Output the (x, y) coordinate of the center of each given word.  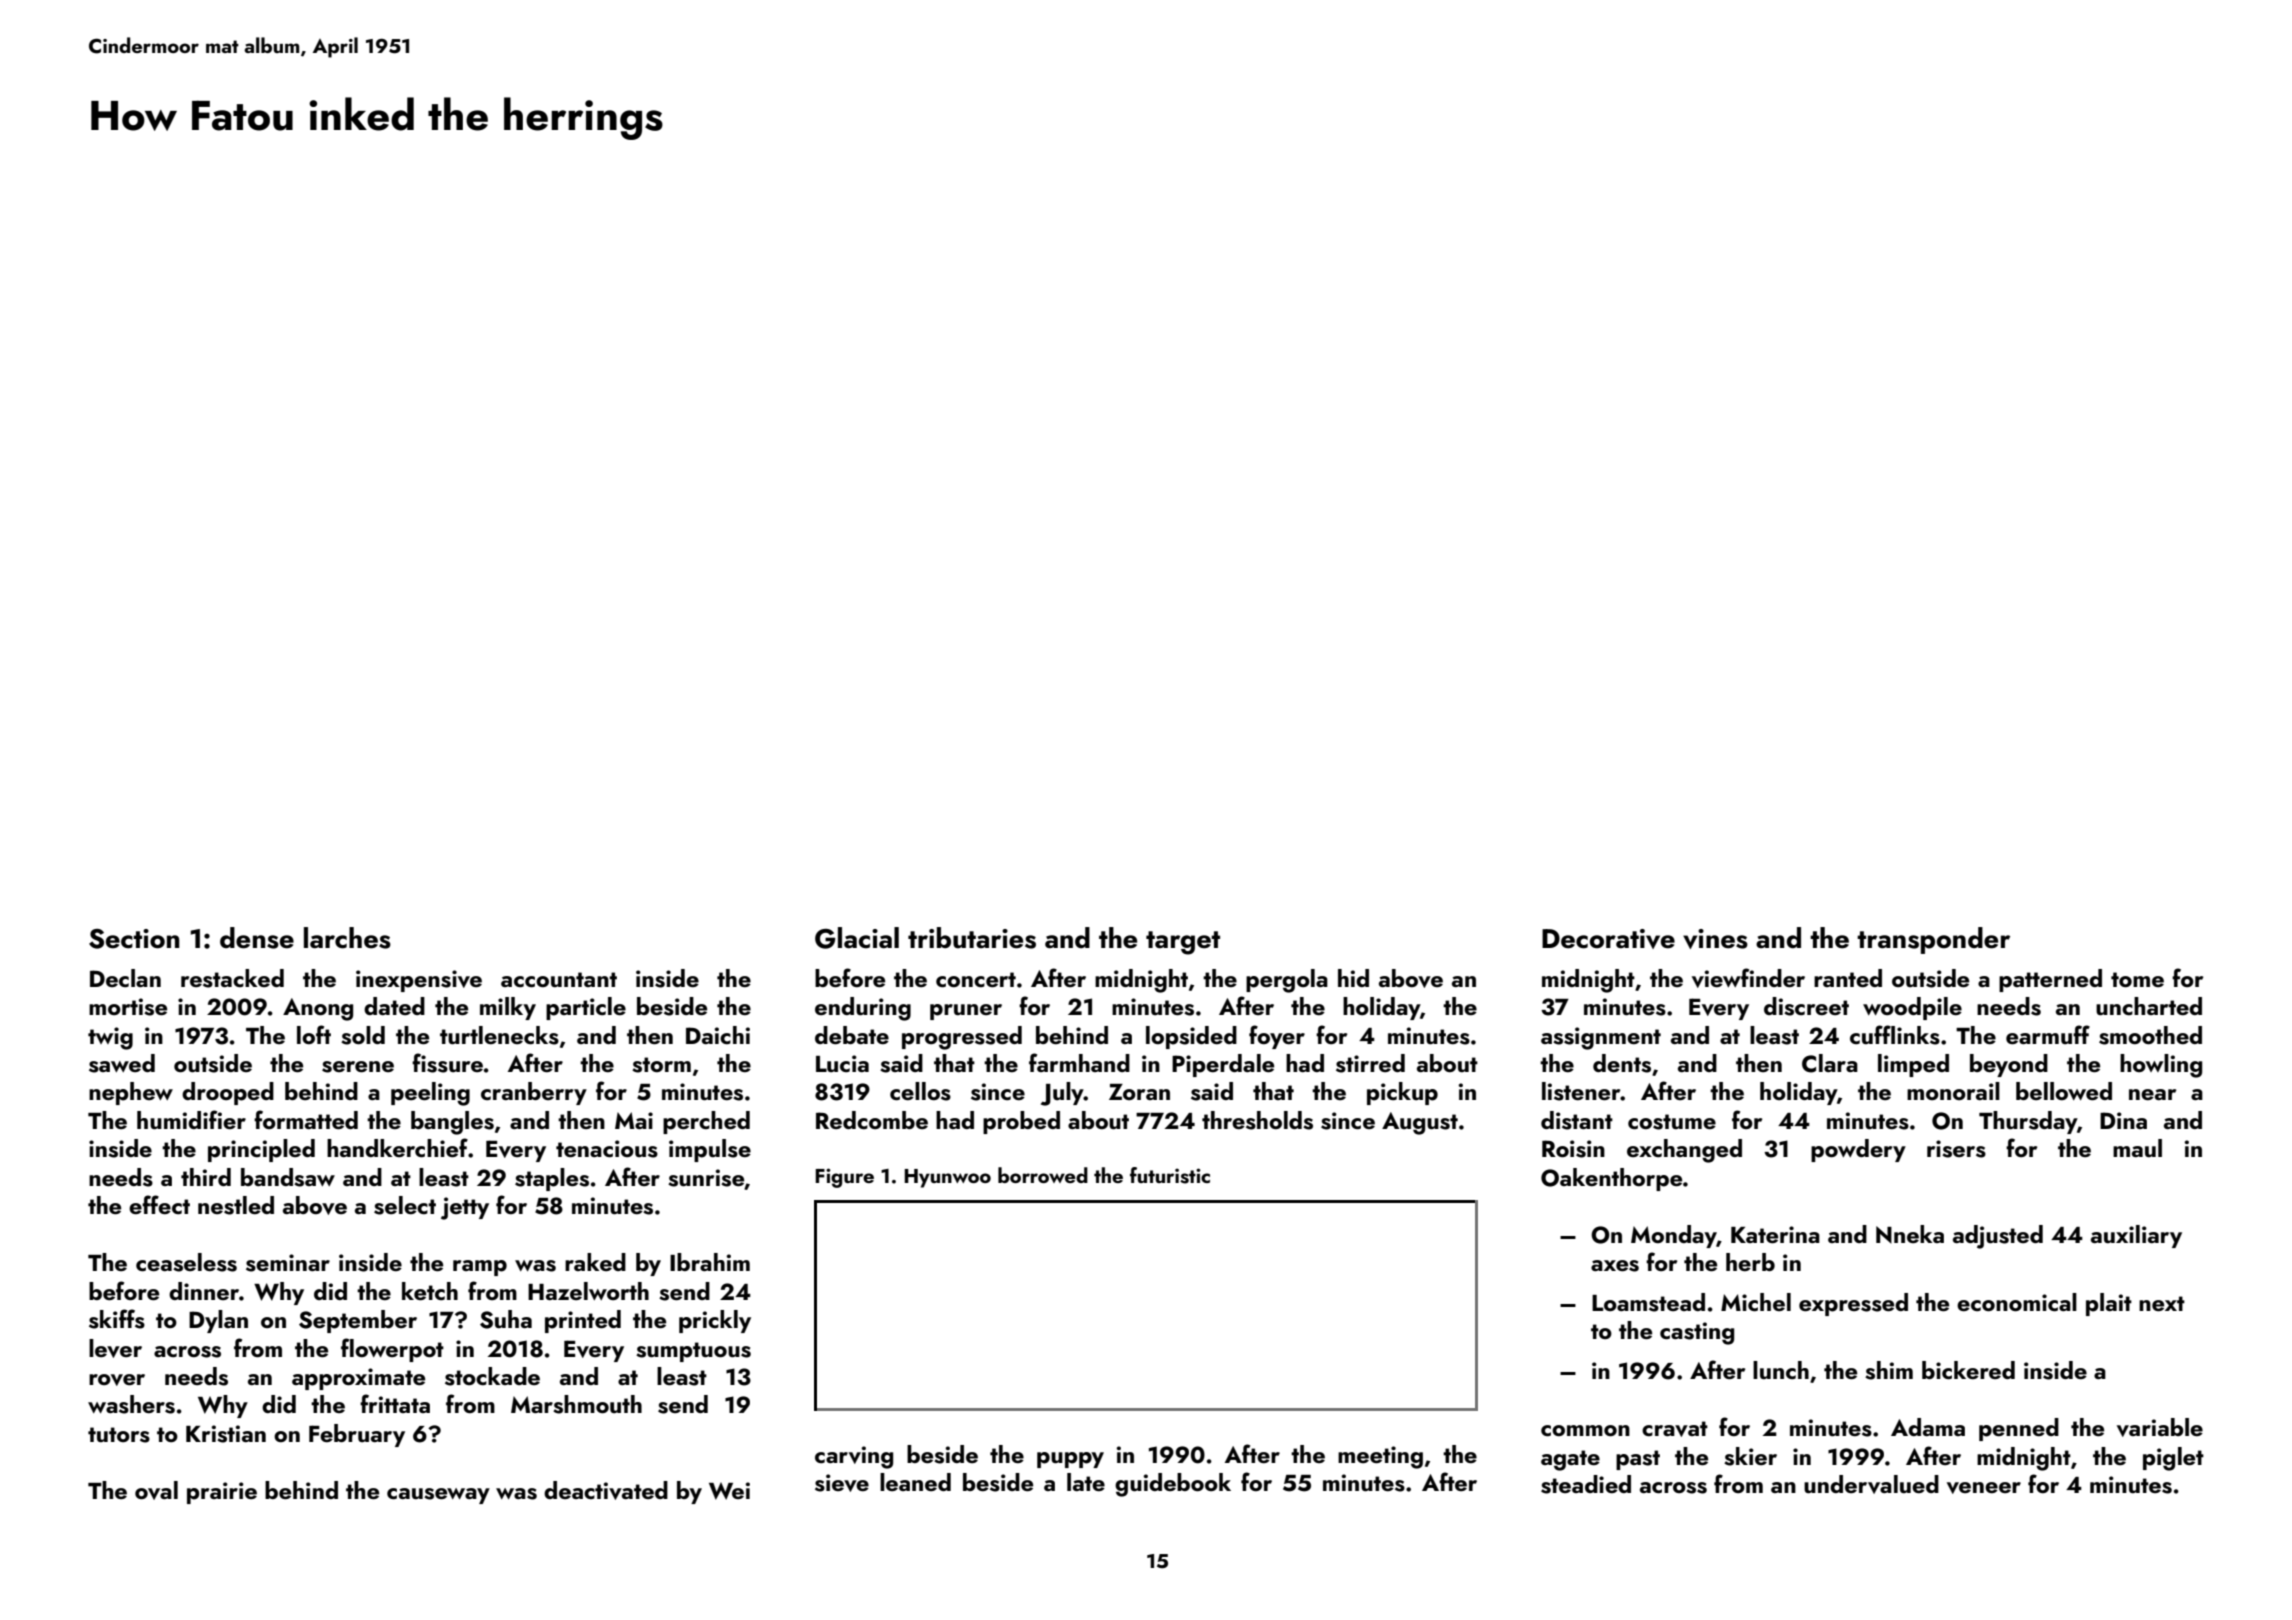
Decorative (1608, 939)
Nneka (1910, 1234)
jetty (465, 1208)
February (357, 1435)
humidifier (191, 1120)
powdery (1858, 1150)
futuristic (1170, 1175)
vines (1715, 939)
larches (347, 938)
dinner (204, 1291)
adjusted (1998, 1237)
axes (1615, 1266)
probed (1021, 1122)
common (1585, 1430)
